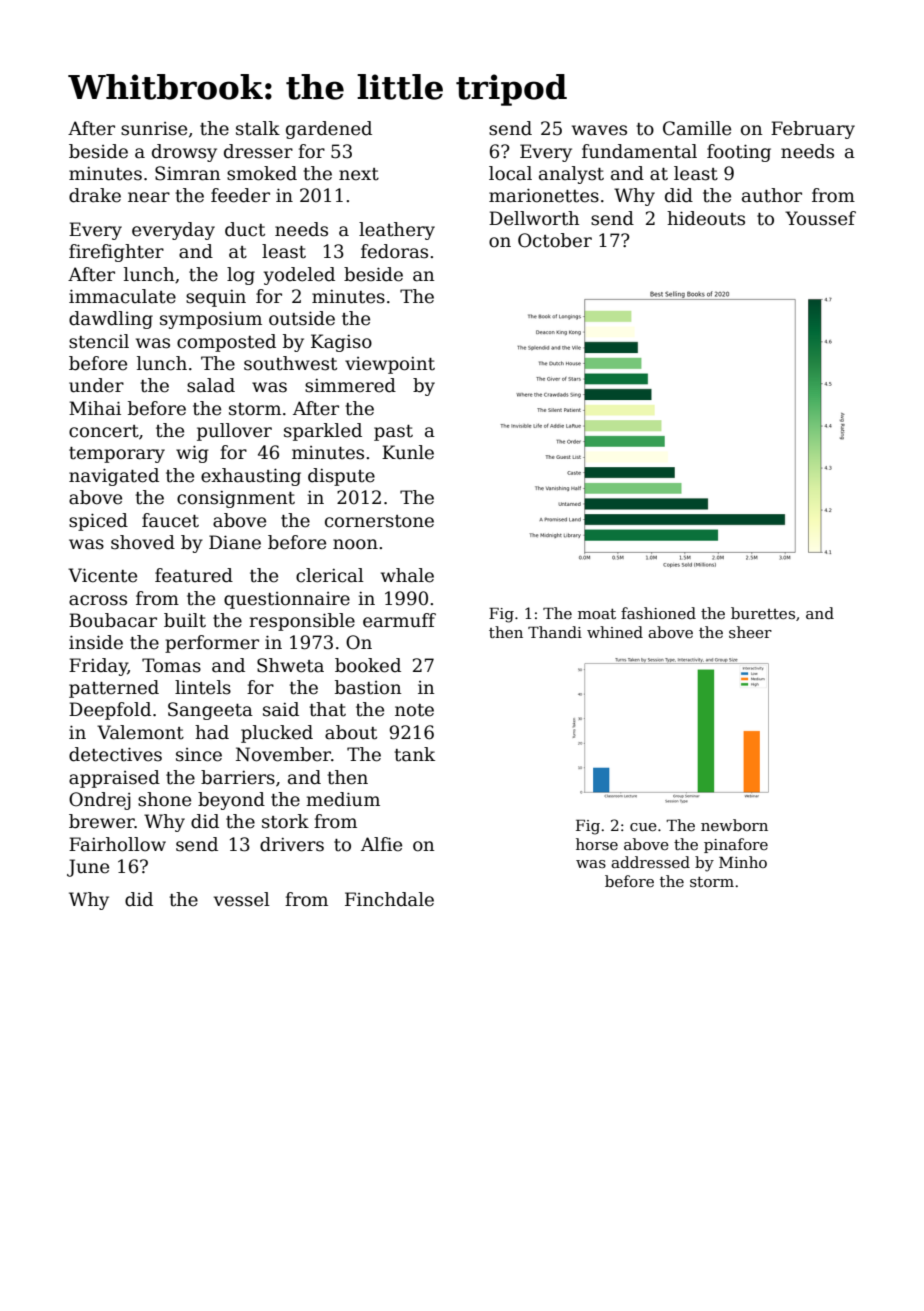 This document has width=924, height=1311. What do you see at coordinates (140, 732) in the document?
I see `Valemont` at bounding box center [140, 732].
